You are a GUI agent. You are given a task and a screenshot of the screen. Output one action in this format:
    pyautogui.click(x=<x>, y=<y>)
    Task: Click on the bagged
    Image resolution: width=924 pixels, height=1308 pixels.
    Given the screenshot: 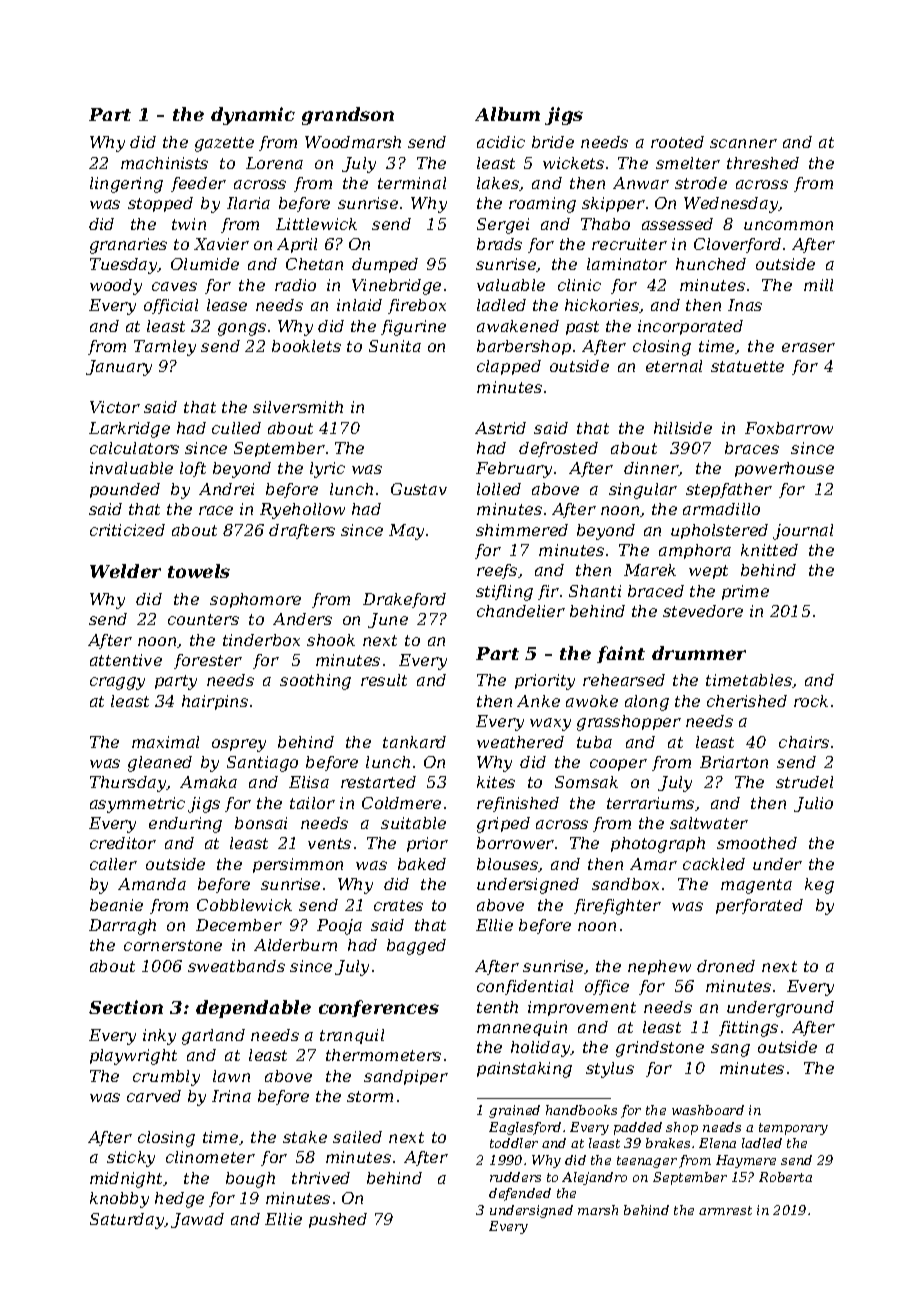 What is the action you would take?
    pyautogui.click(x=416, y=947)
